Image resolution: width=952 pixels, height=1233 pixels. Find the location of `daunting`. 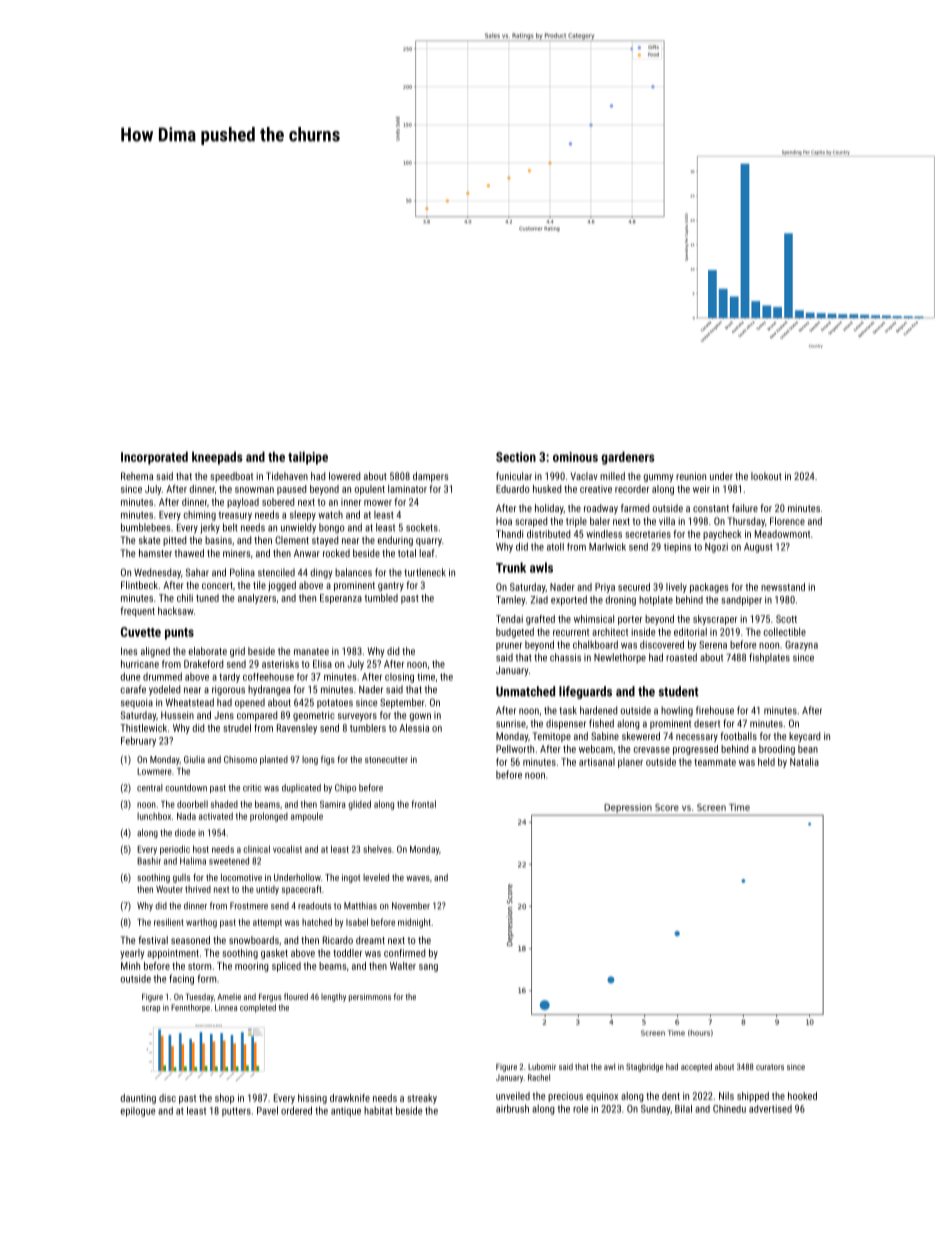

daunting is located at coordinates (138, 1099).
